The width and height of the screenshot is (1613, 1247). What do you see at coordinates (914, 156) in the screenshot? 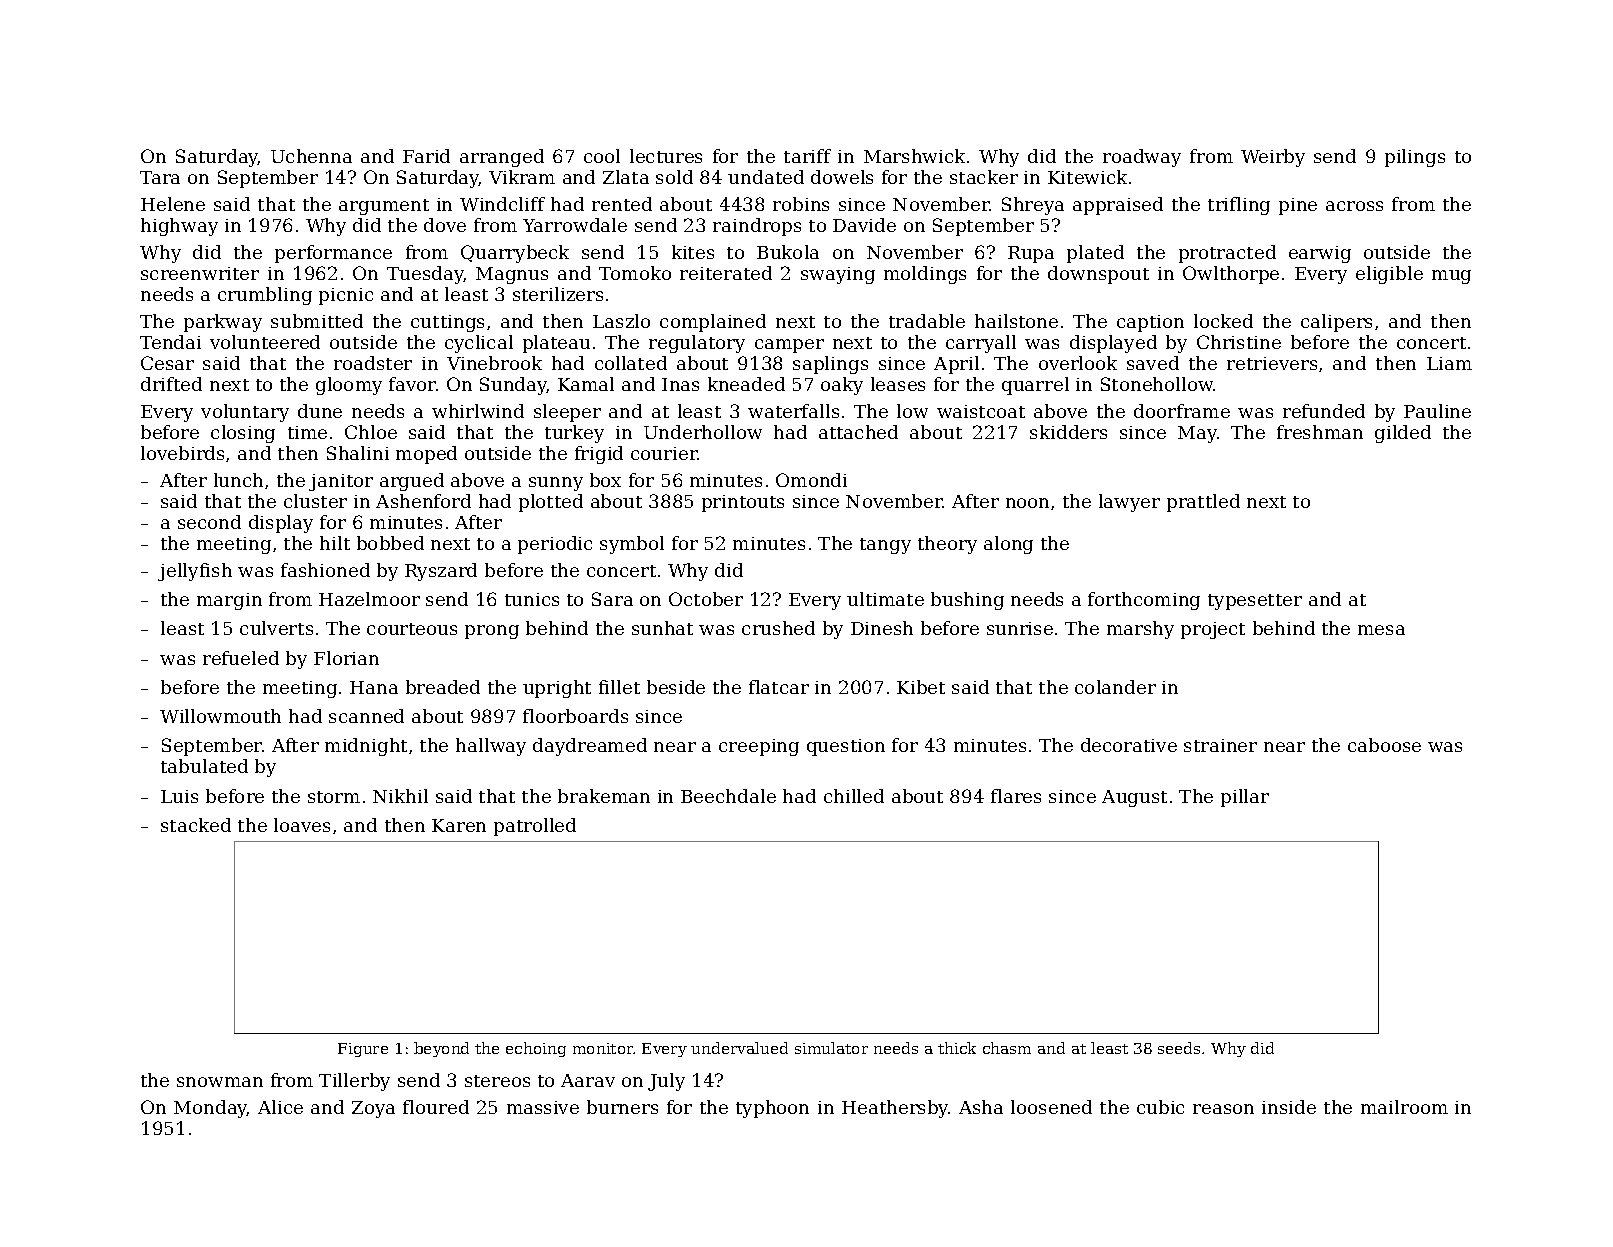
I see `Marshwick` at bounding box center [914, 156].
